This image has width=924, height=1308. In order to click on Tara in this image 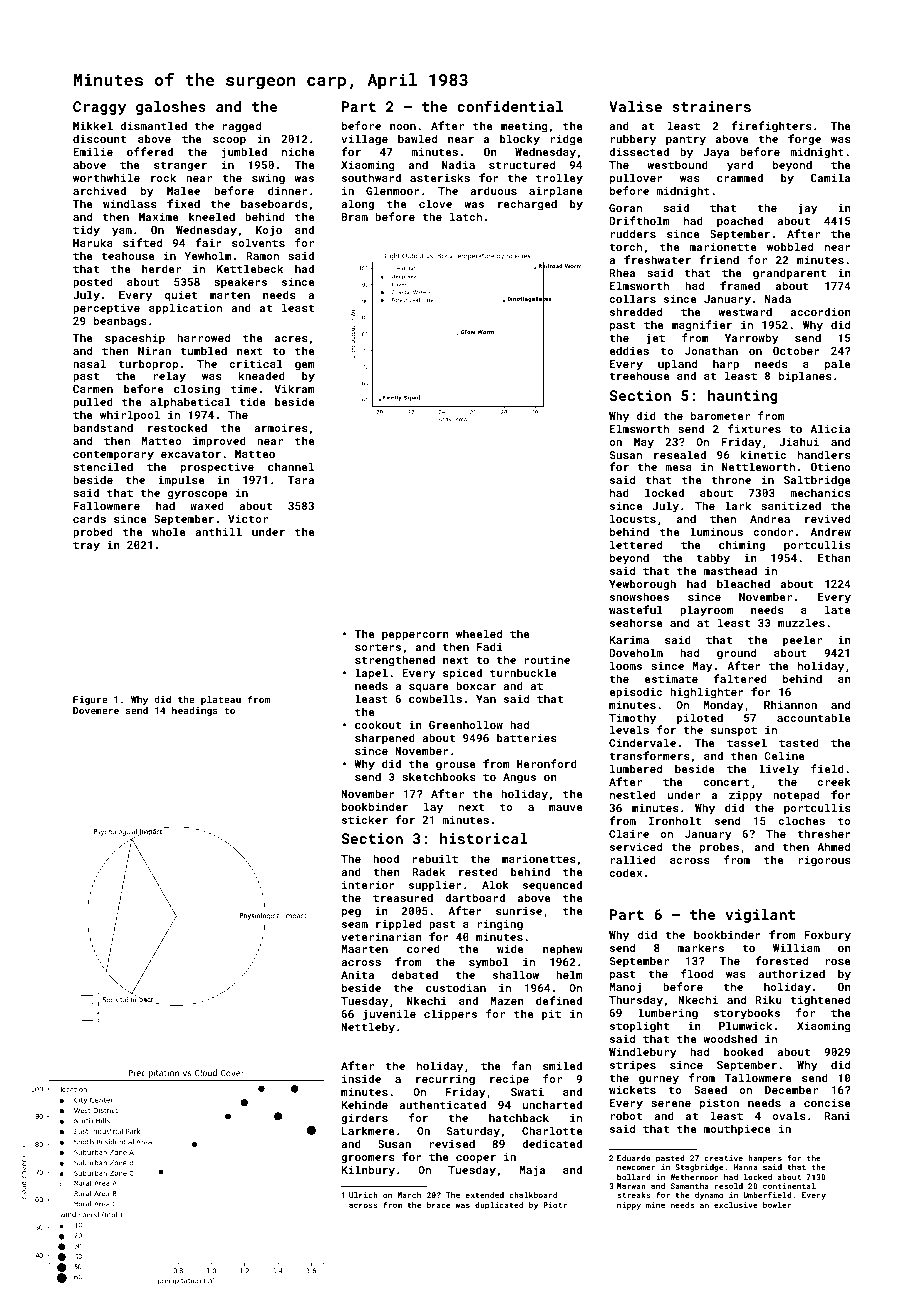, I will do `click(301, 480)`.
